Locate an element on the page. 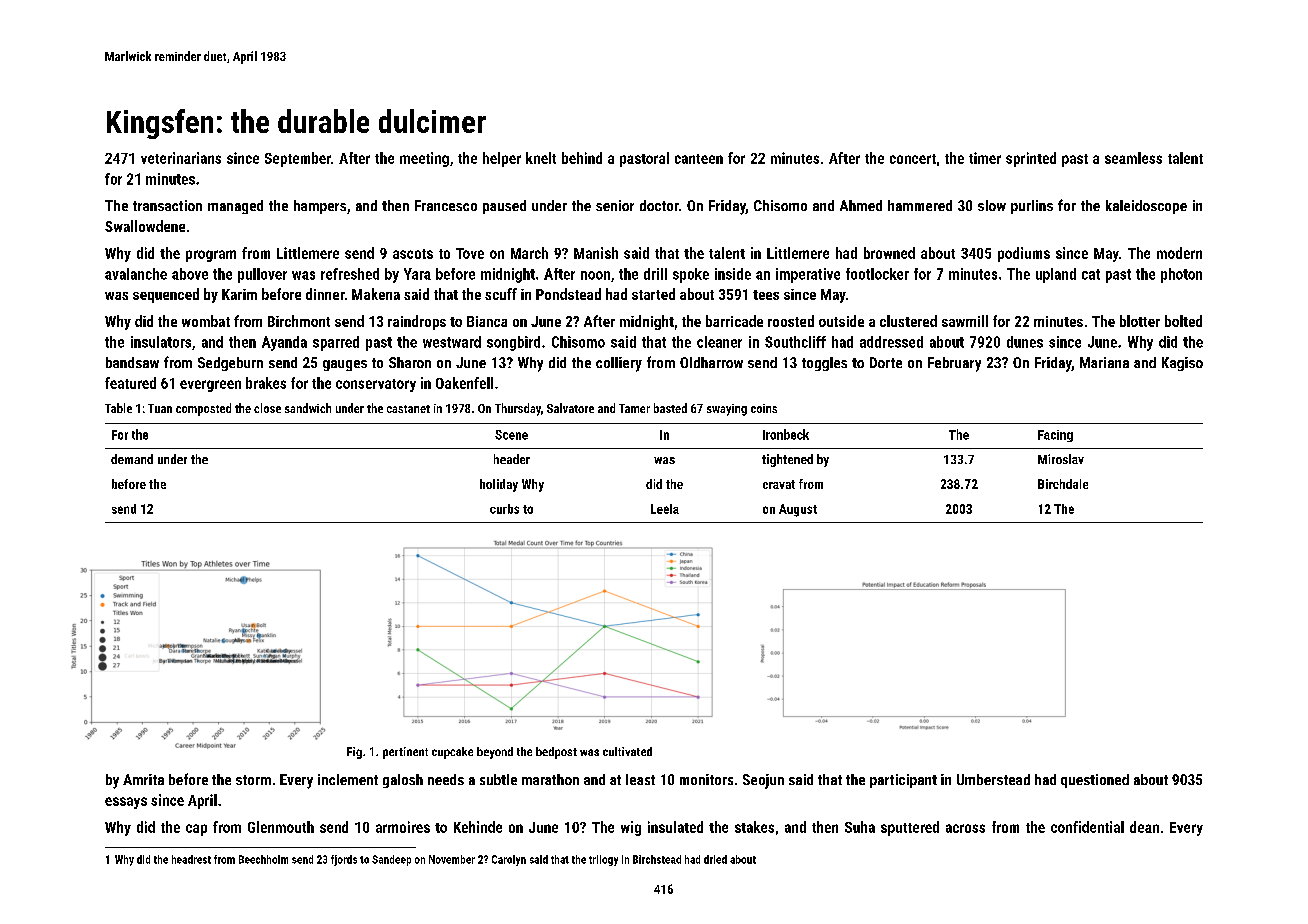 Image resolution: width=1308 pixels, height=924 pixels. questioned is located at coordinates (1095, 781).
